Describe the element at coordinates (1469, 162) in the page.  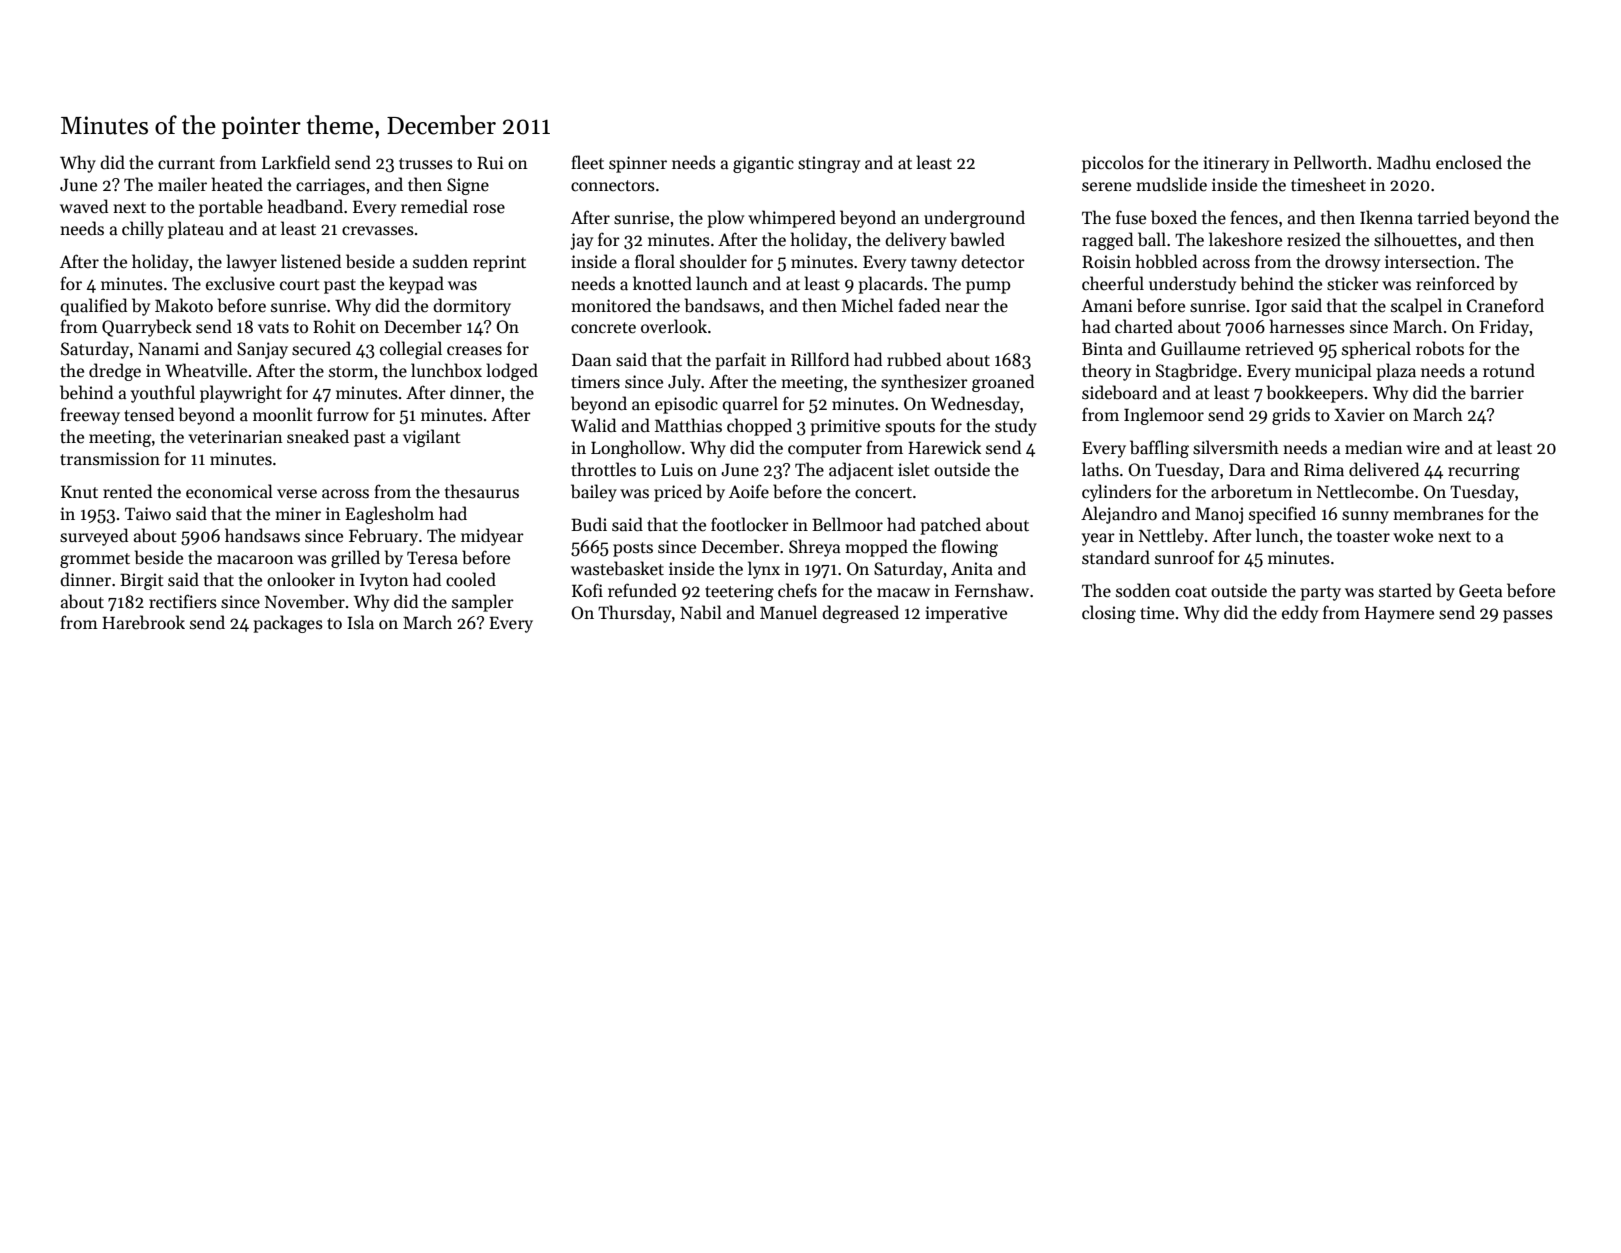
I see `enclosed` at that location.
